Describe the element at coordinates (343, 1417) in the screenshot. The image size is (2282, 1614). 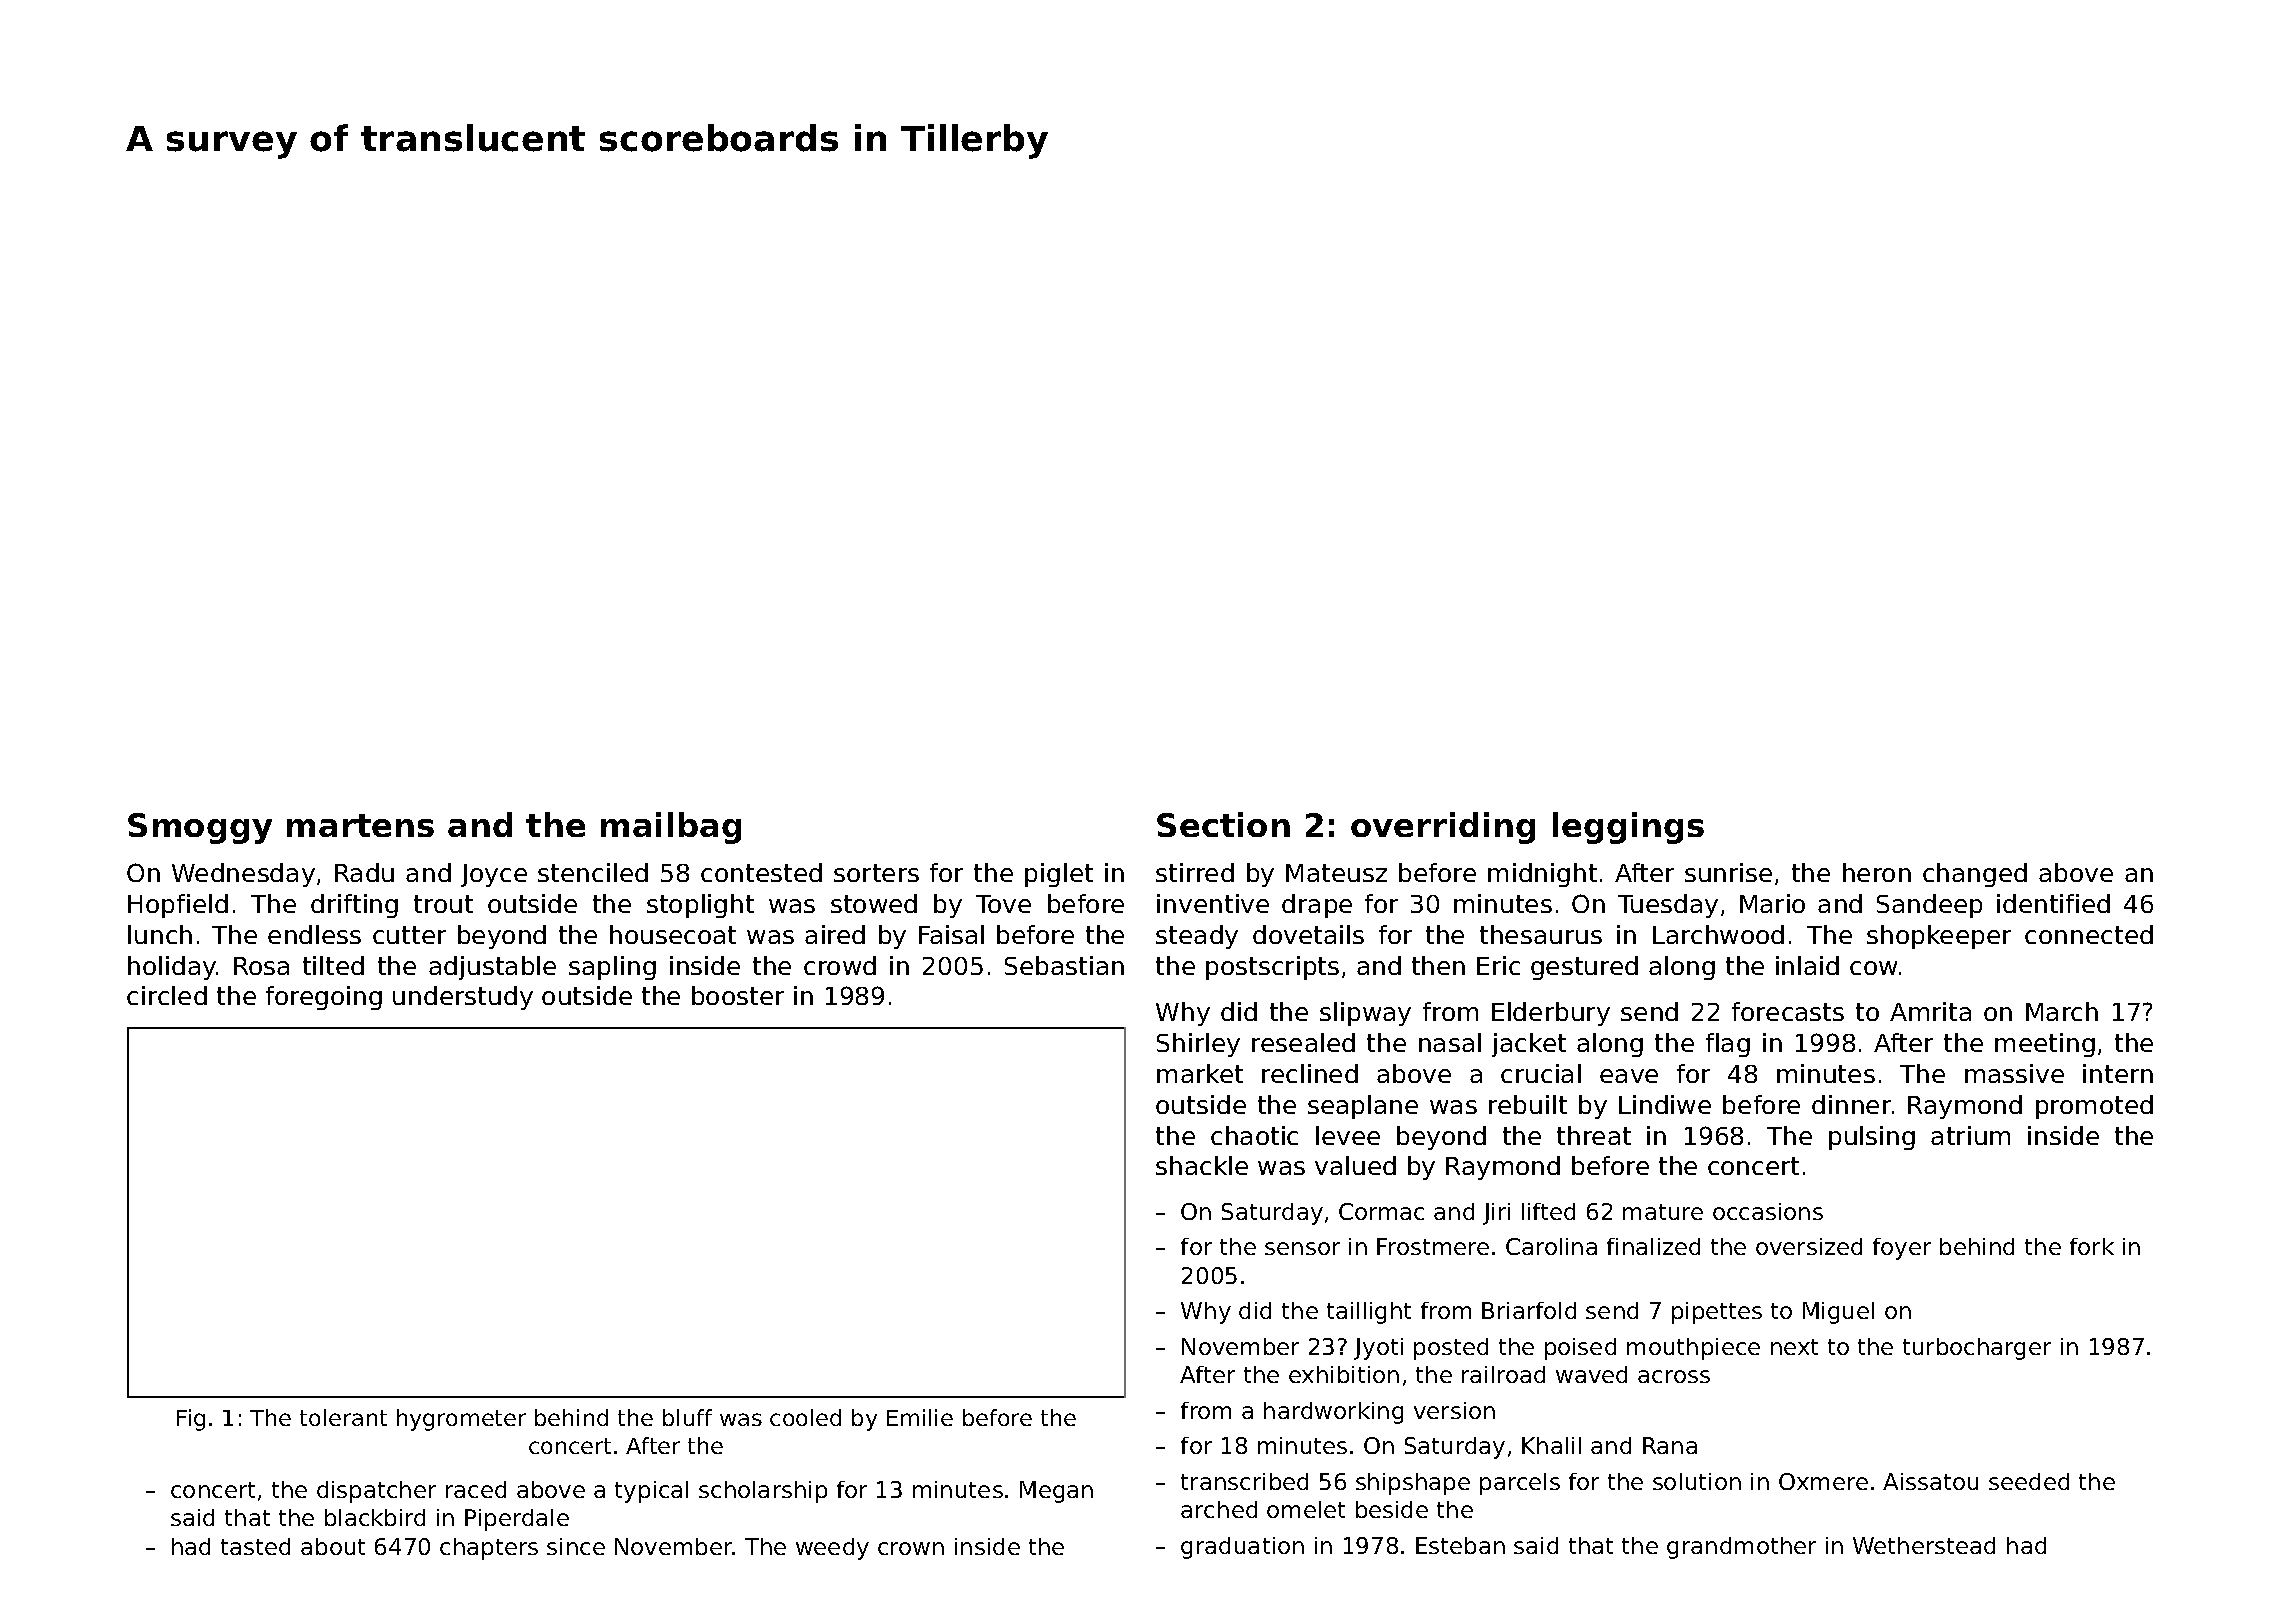
I see `tolerant` at that location.
